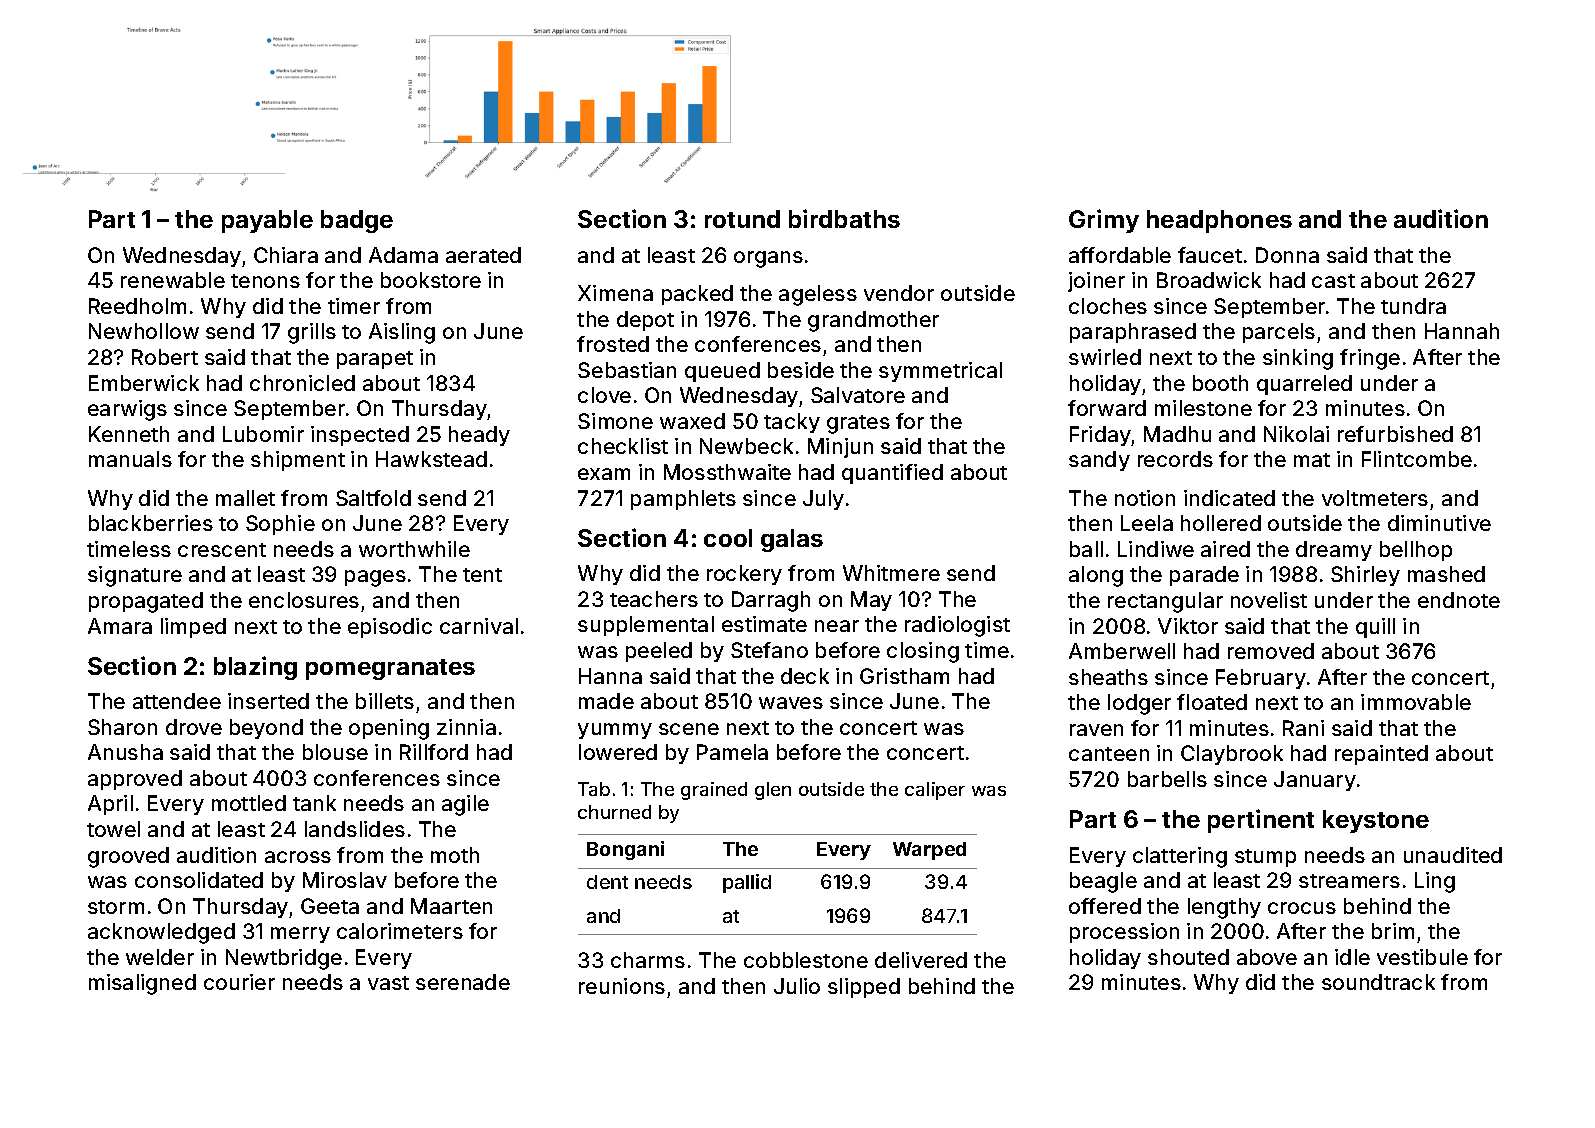  Describe the element at coordinates (1108, 677) in the document. I see `sheaths` at that location.
